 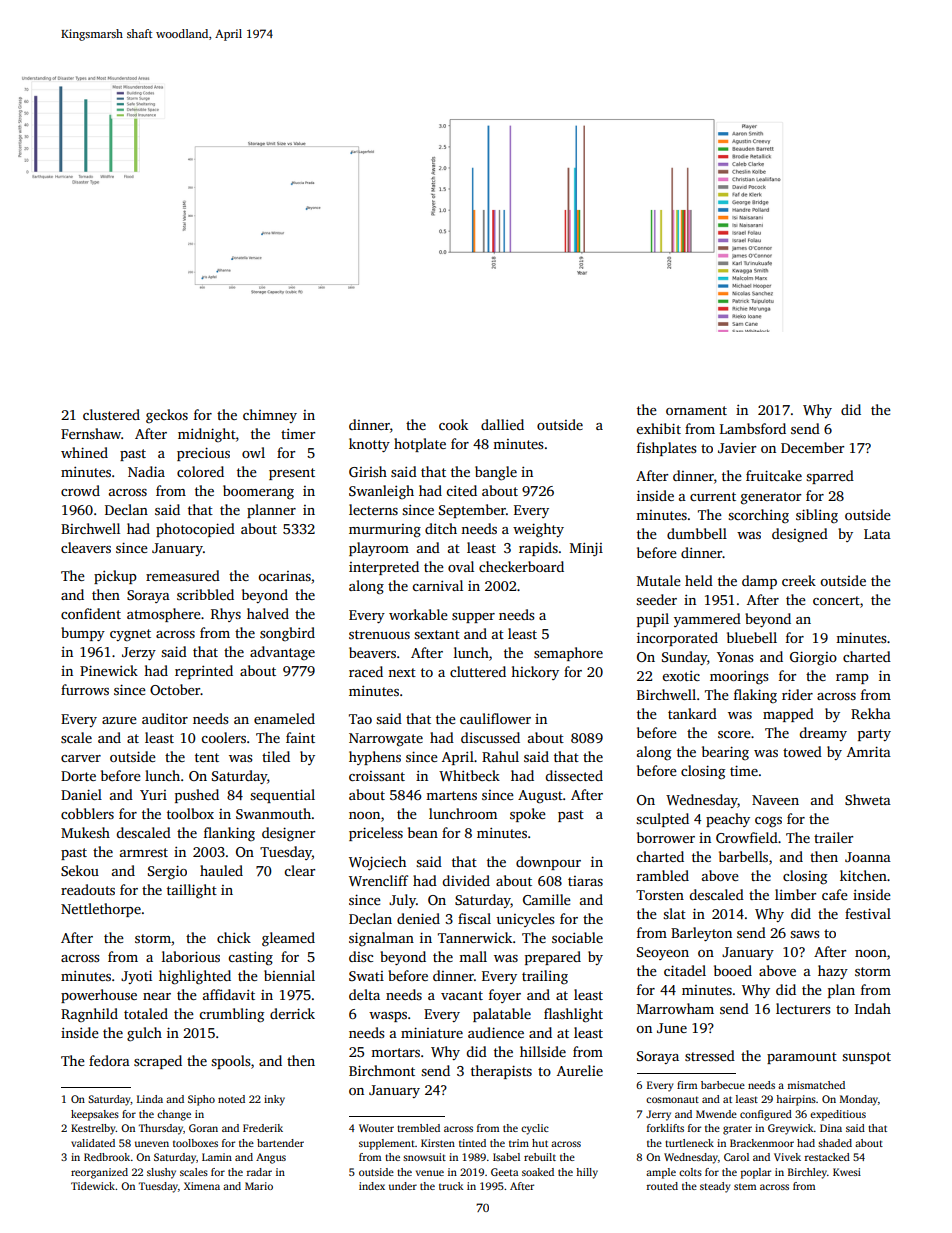 I want to click on boomerang, so click(x=258, y=492).
